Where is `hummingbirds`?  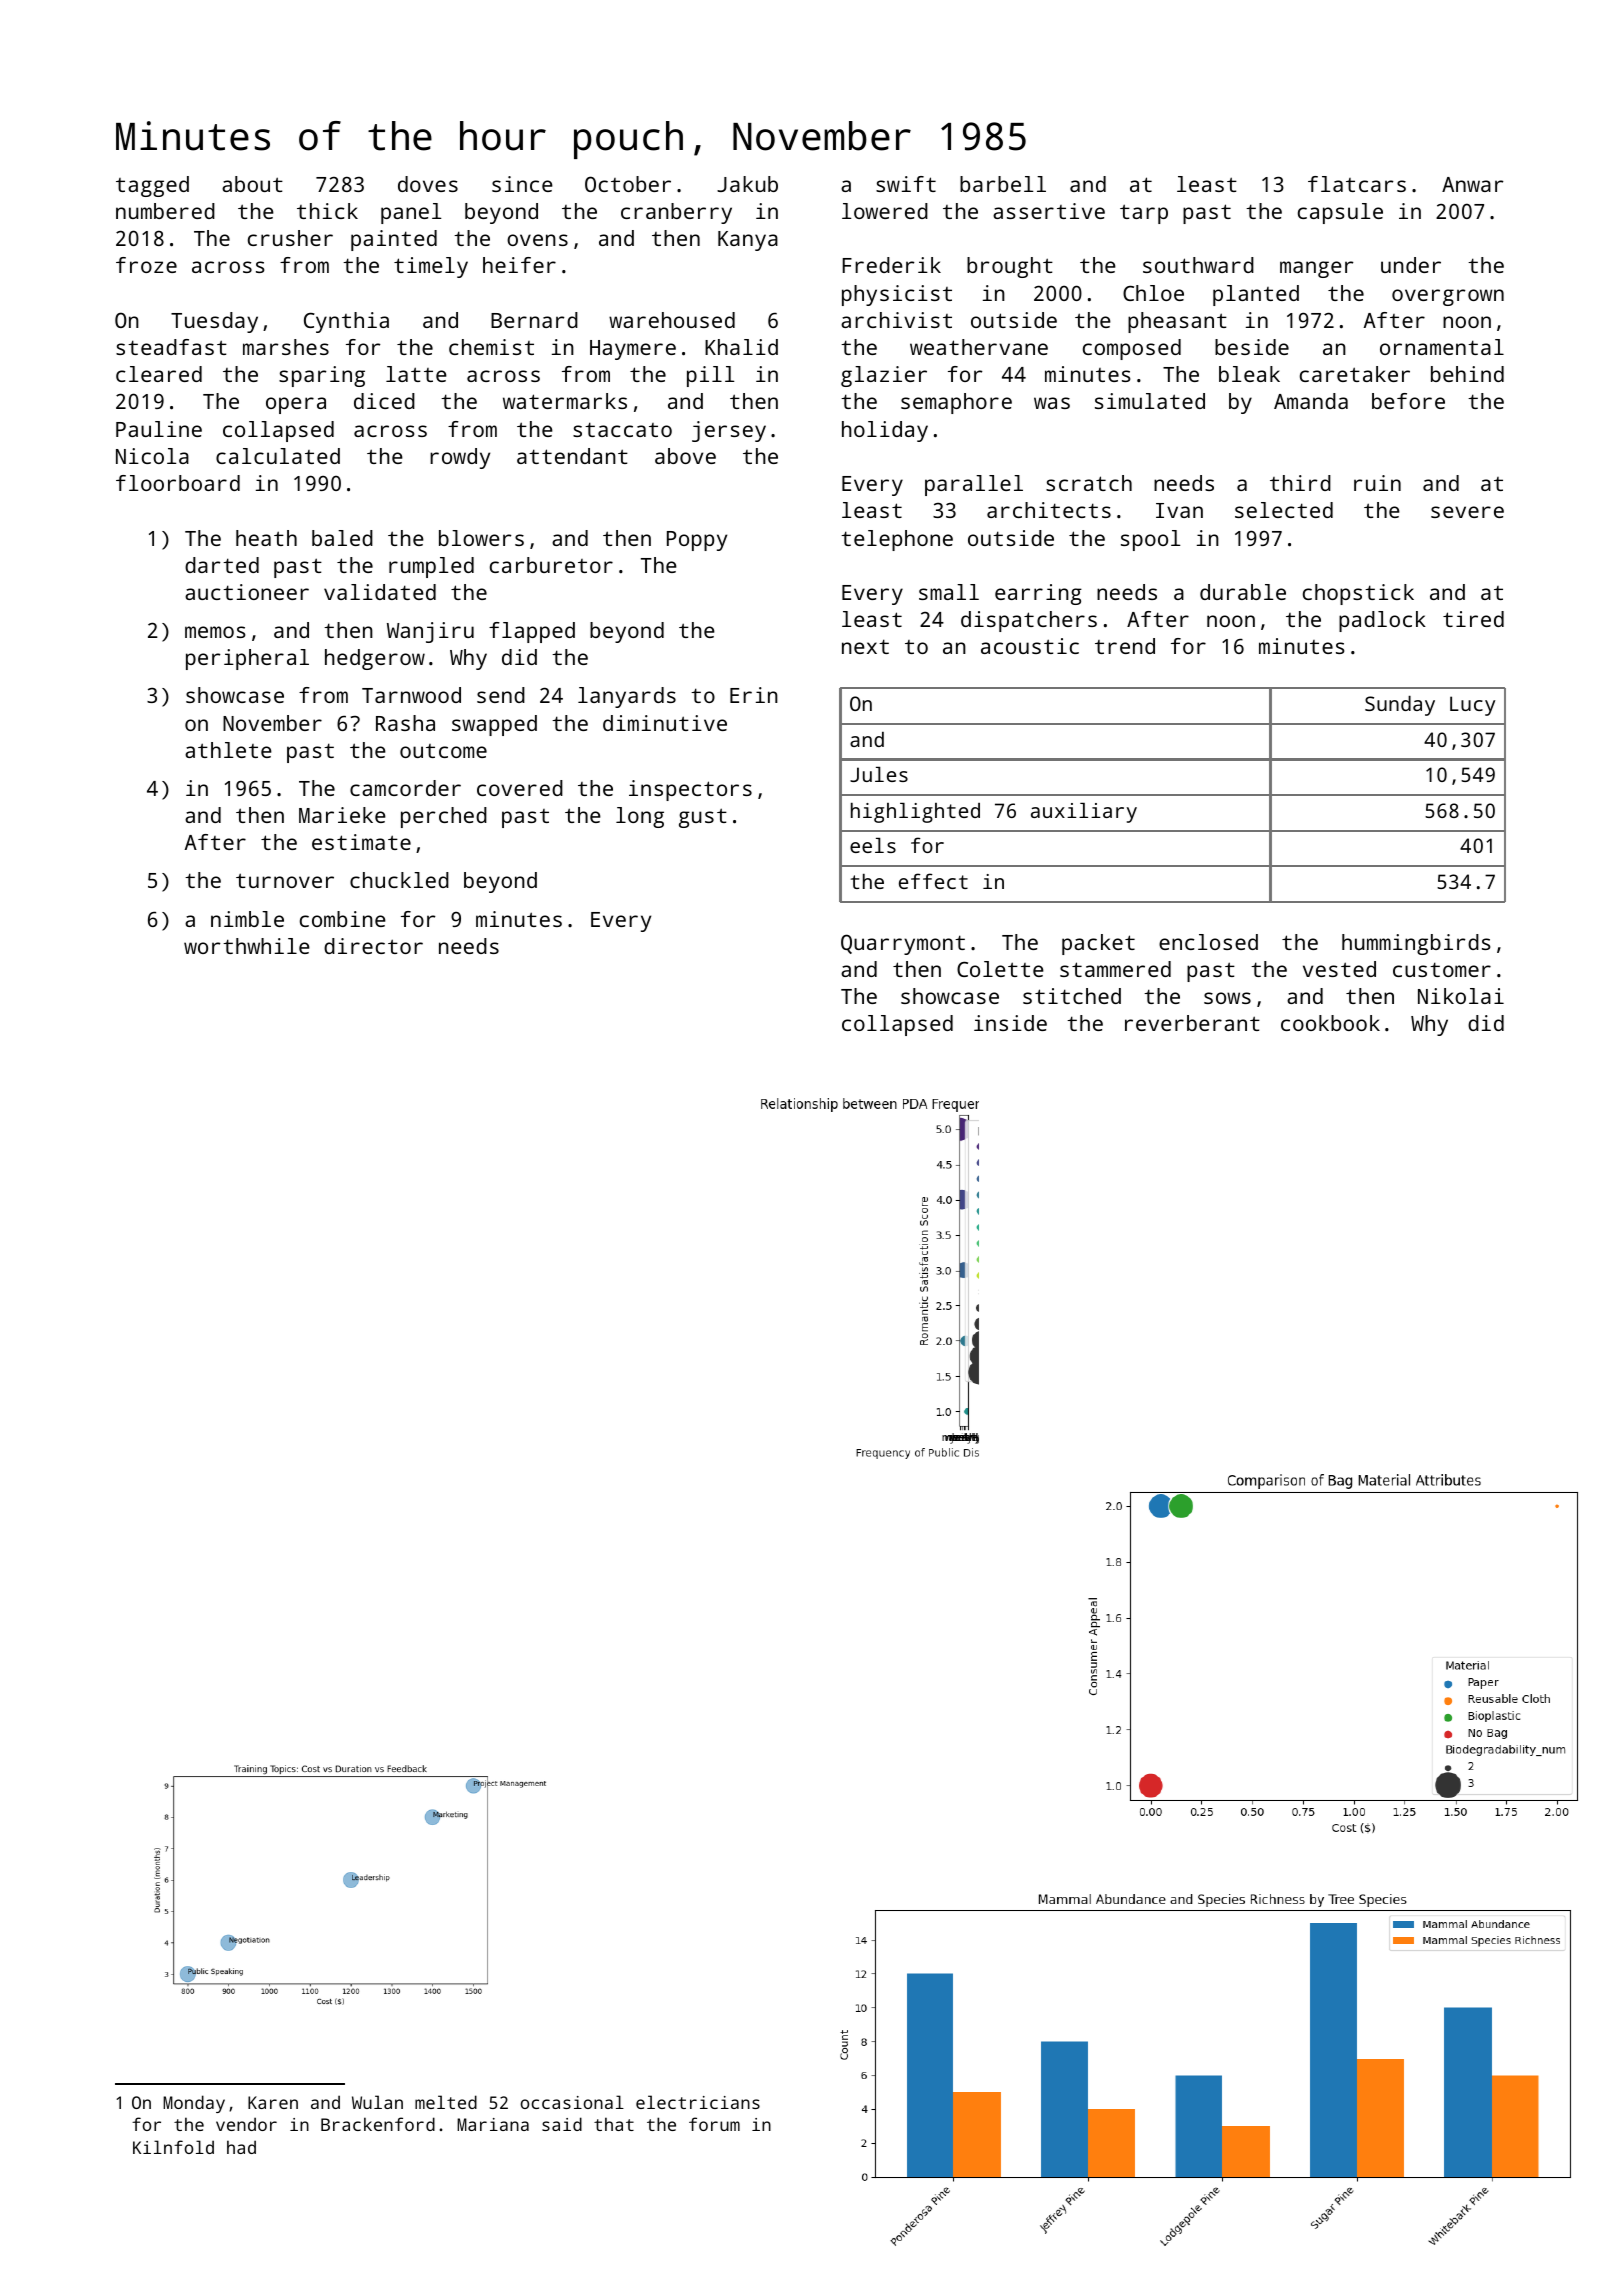 hummingbirds is located at coordinates (1416, 944).
